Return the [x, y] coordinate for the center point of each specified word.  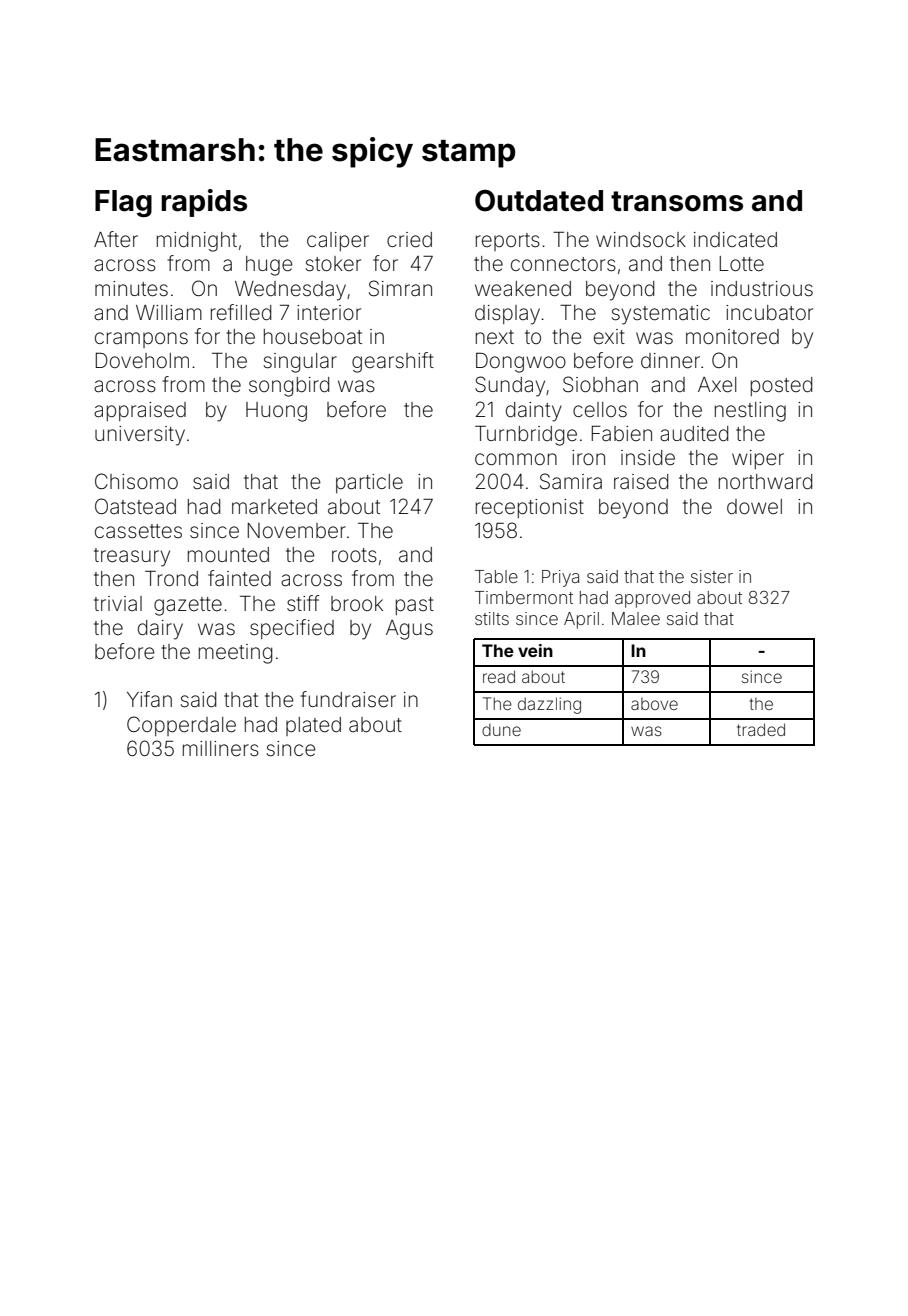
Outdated [539, 201]
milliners [221, 748]
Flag [123, 203]
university [140, 436]
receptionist [530, 508]
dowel [754, 506]
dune [501, 730]
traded [761, 729]
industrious [762, 289]
